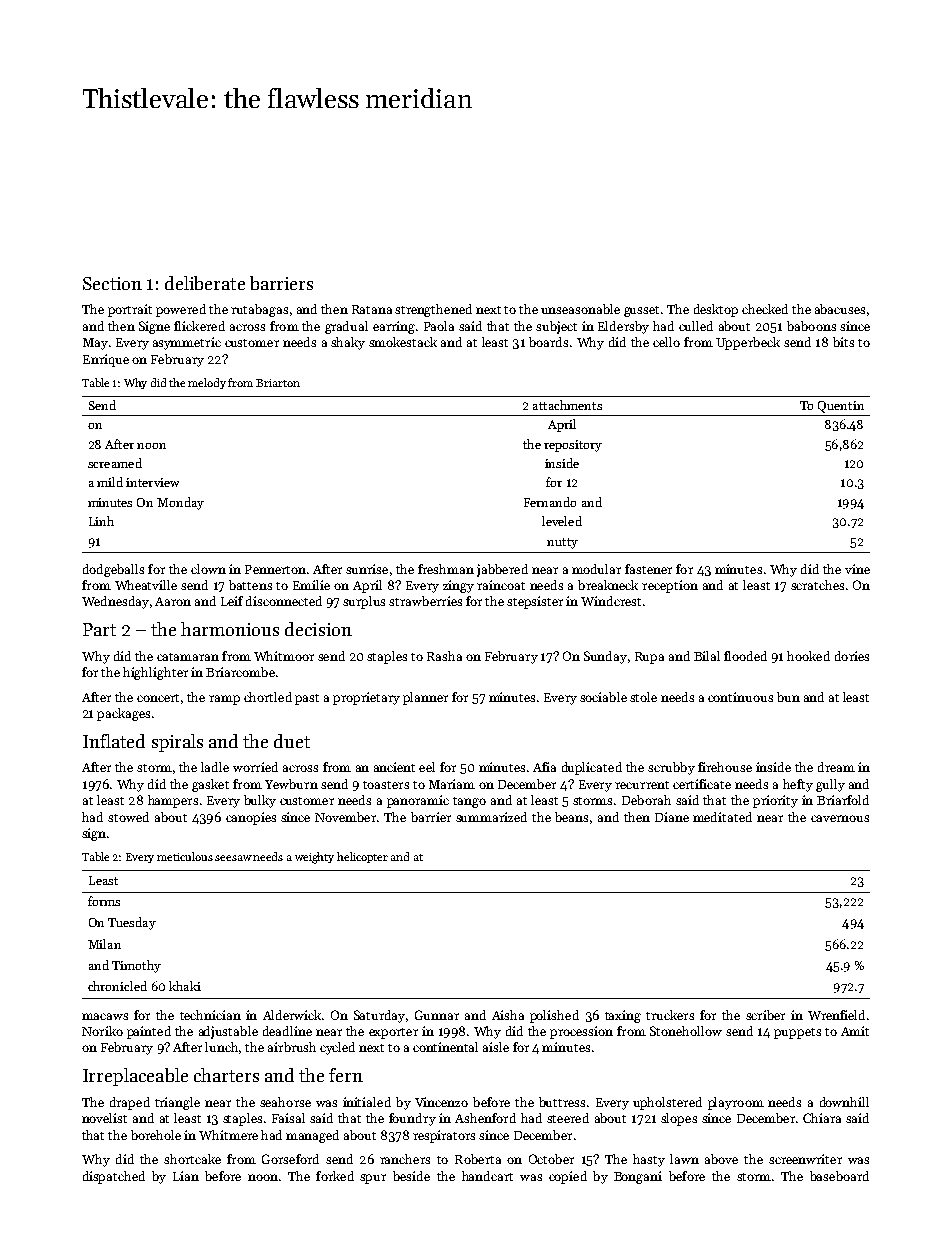  I want to click on spur, so click(373, 1179).
